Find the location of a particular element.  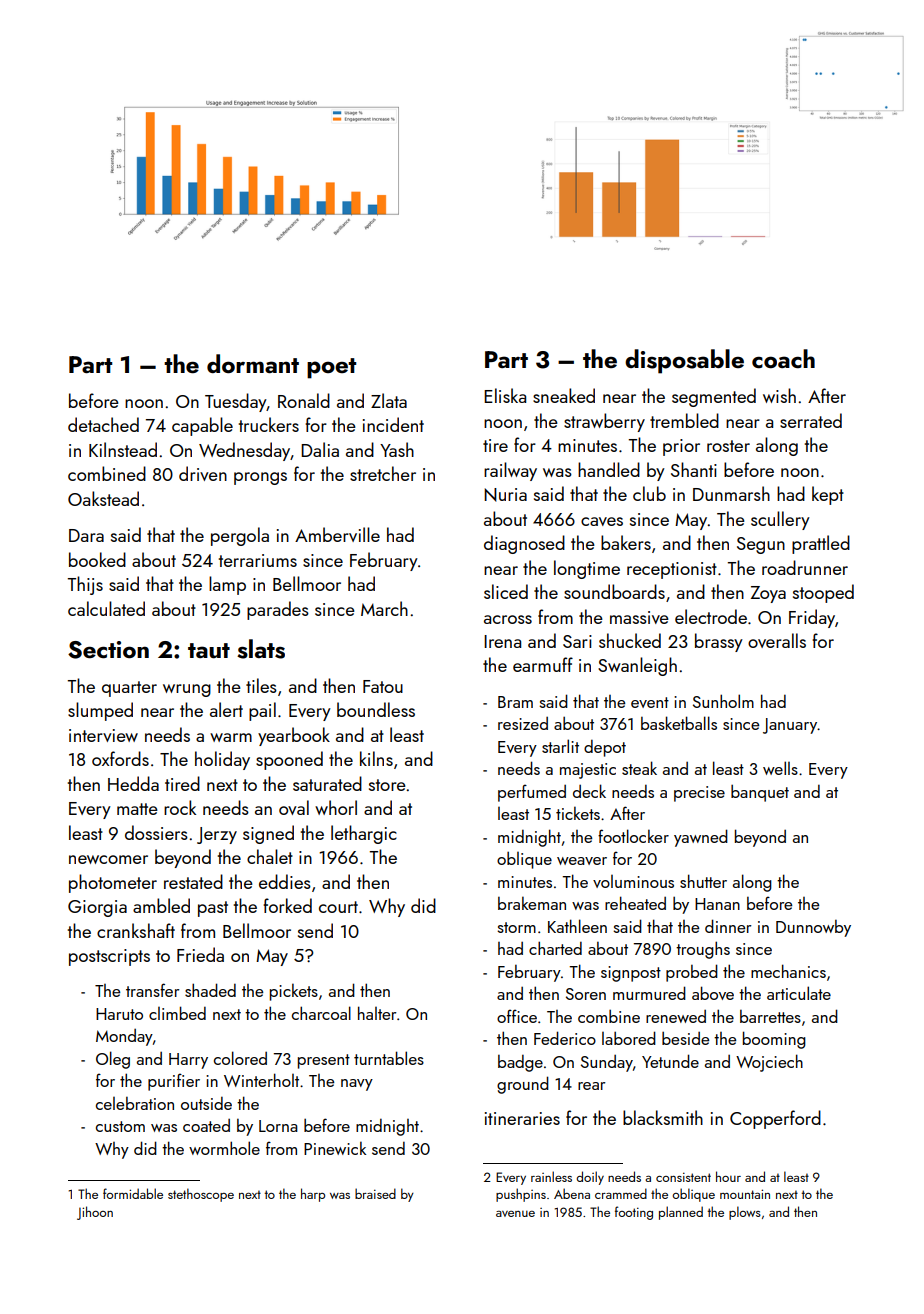

bakers is located at coordinates (626, 542).
